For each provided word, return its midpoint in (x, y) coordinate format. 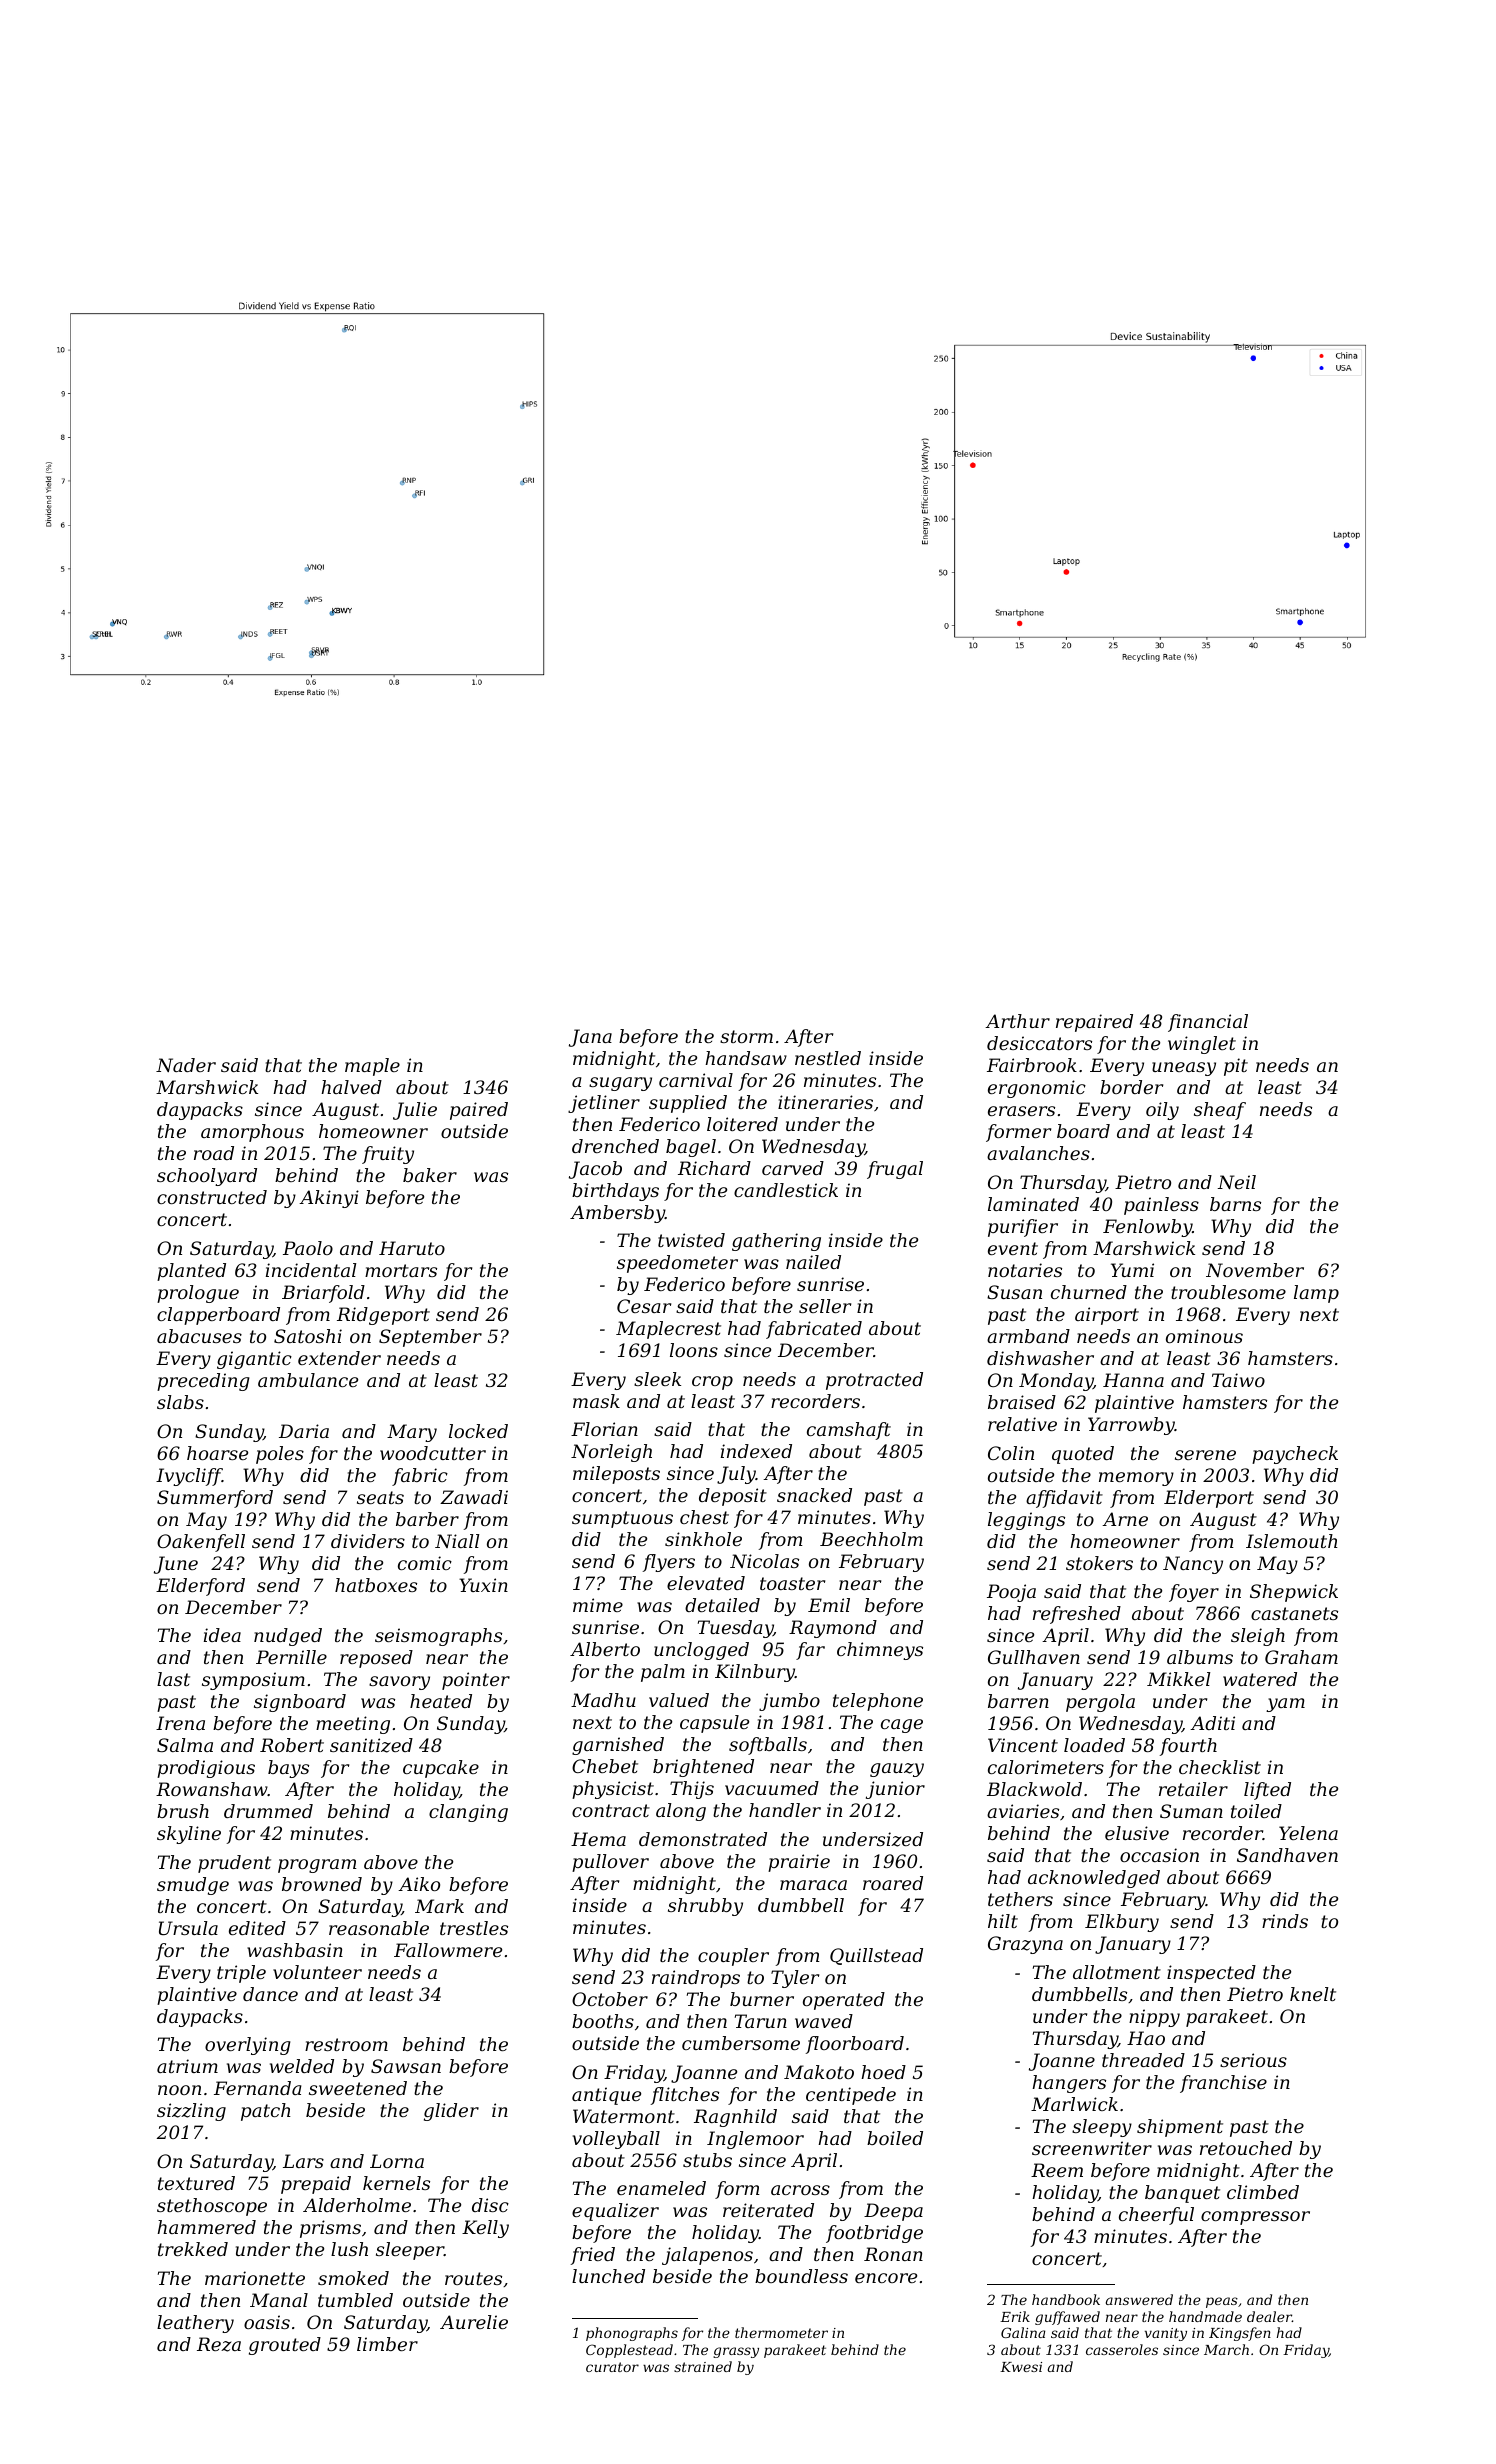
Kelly (485, 2229)
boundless (801, 2276)
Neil (1236, 1182)
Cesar (644, 1306)
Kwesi (1021, 2367)
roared (893, 1883)
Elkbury (1122, 1923)
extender (339, 1358)
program (317, 1866)
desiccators (1039, 1043)
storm (746, 1036)
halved (351, 1087)
